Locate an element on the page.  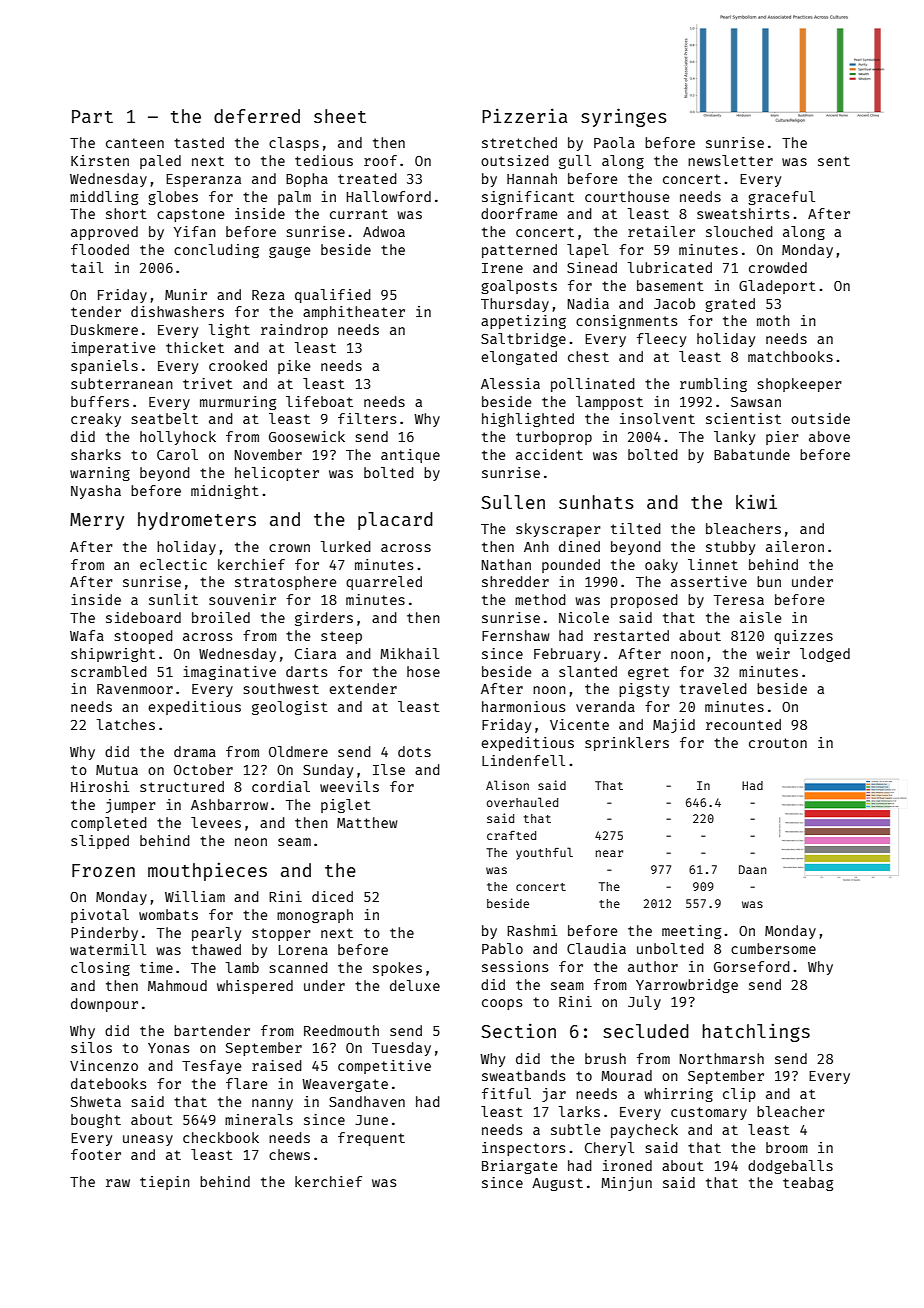
Hiroshi is located at coordinates (100, 786).
